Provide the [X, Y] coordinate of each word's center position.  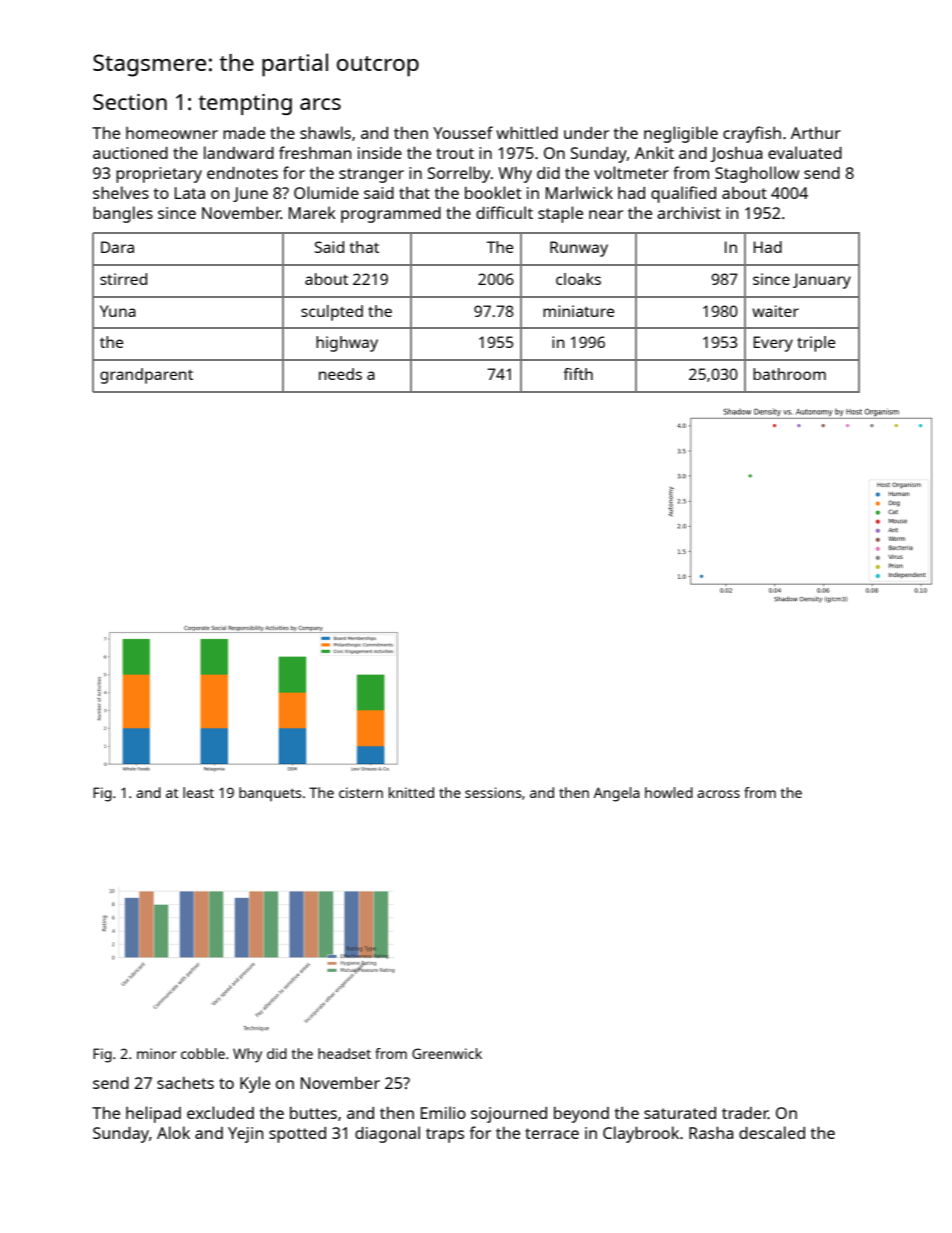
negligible [681, 134]
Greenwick [447, 1053]
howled [669, 792]
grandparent [146, 376]
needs [340, 374]
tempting [245, 104]
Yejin [245, 1135]
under [586, 133]
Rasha [711, 1133]
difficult [504, 212]
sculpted [332, 313]
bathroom [789, 374]
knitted [411, 792]
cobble [203, 1053]
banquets [270, 794]
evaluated [805, 152]
